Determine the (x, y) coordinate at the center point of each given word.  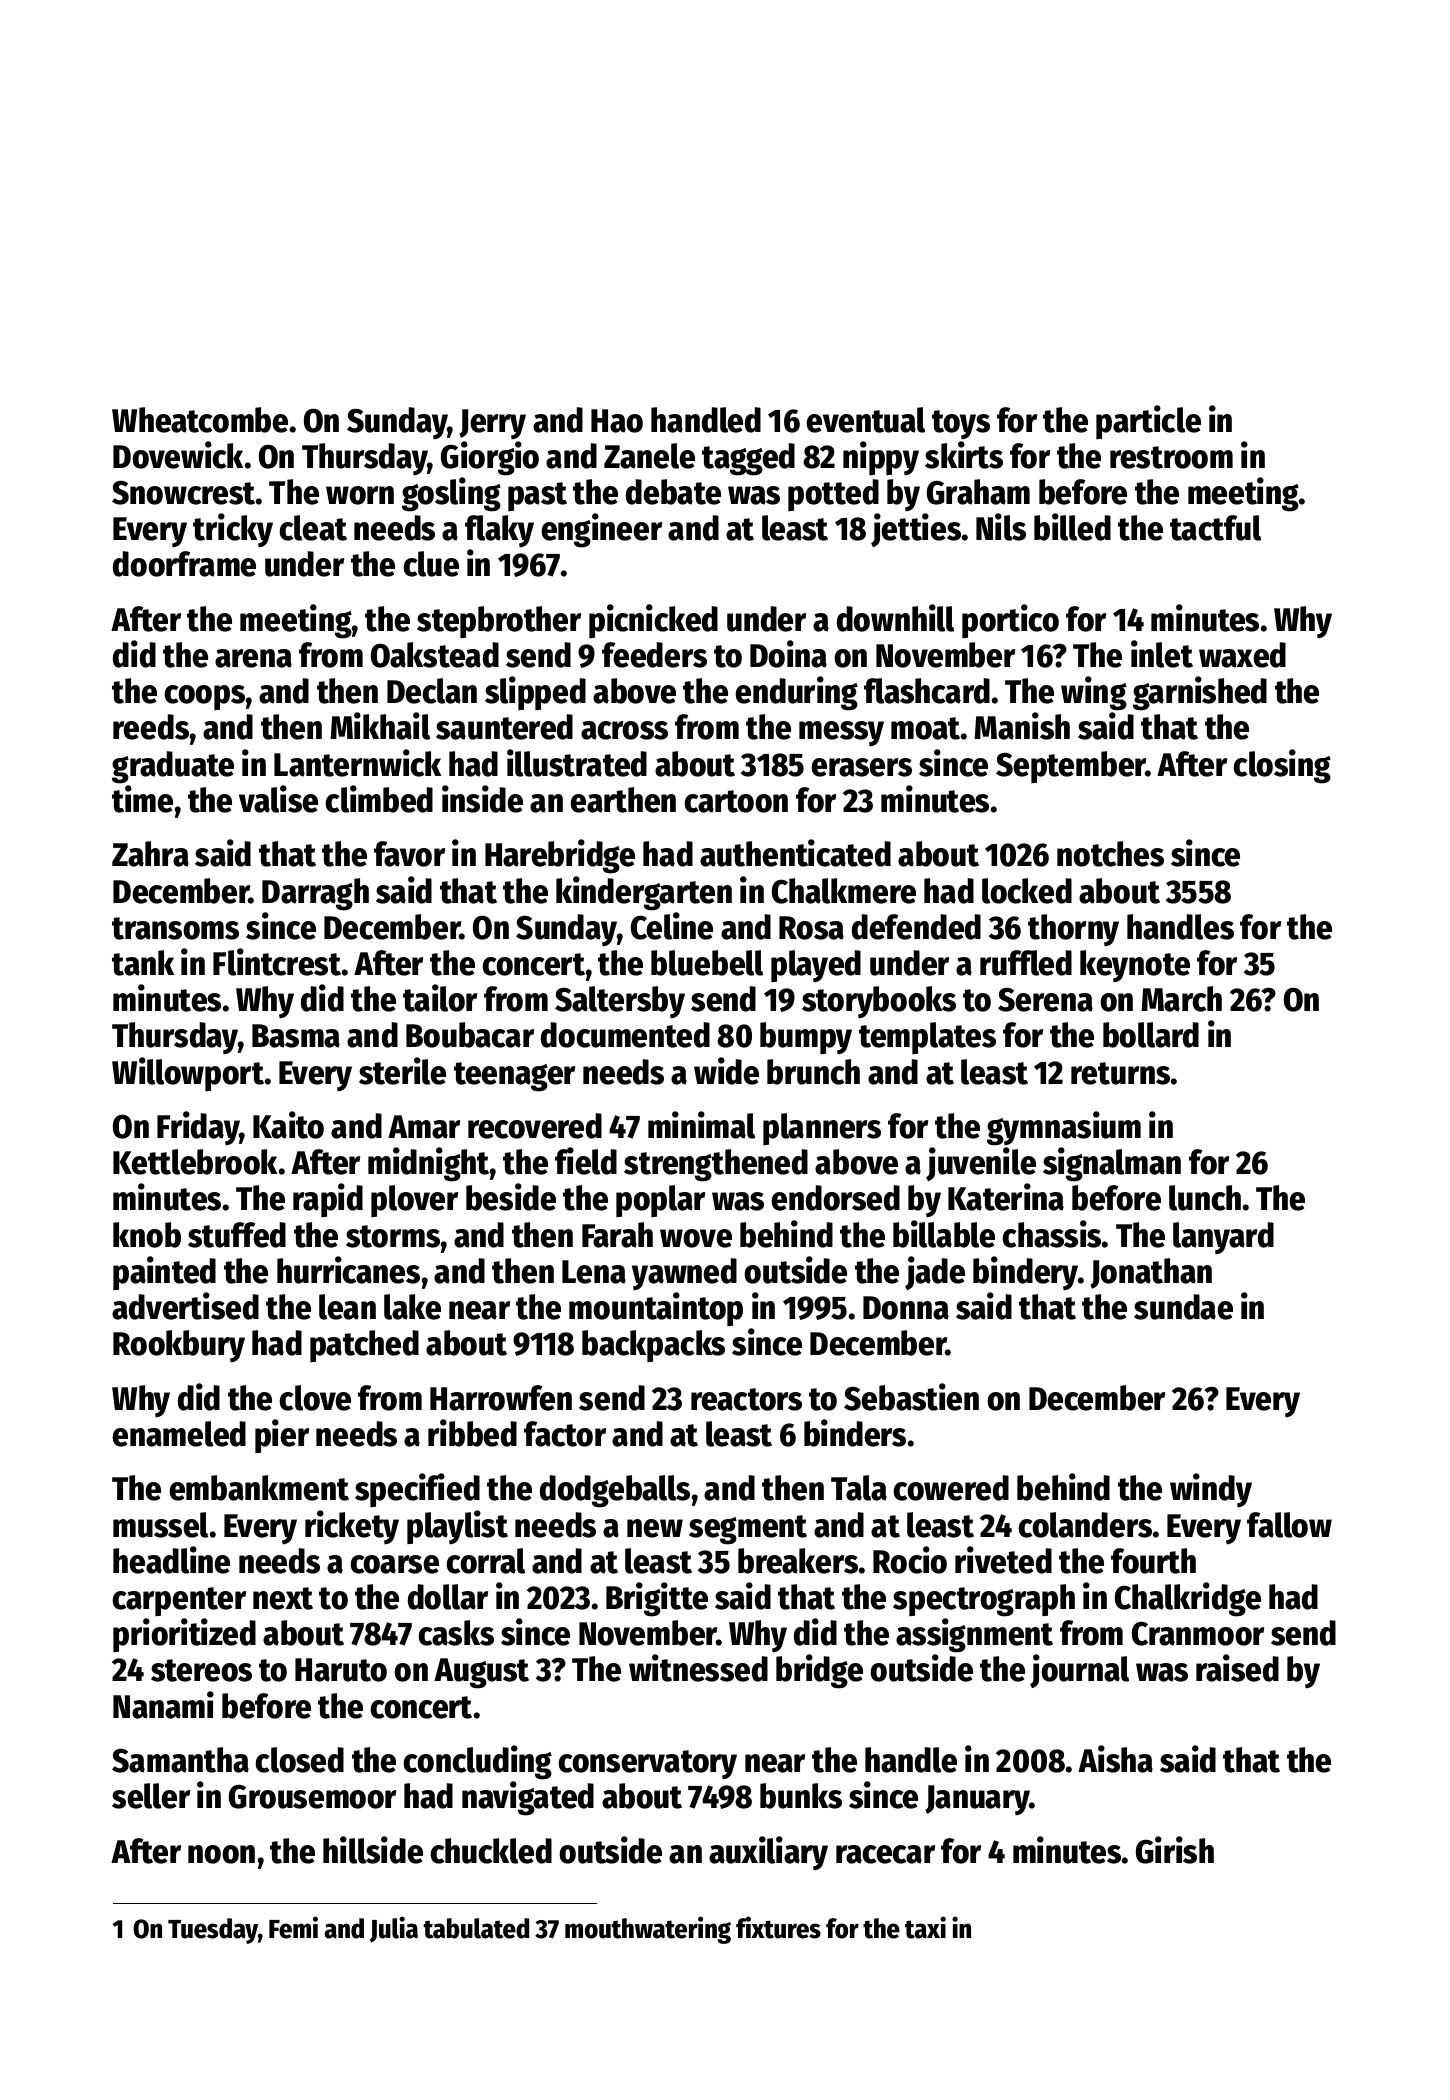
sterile (402, 1071)
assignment (974, 1635)
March (1181, 999)
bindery (1025, 1273)
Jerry (492, 424)
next (283, 1598)
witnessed (698, 1668)
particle (1148, 422)
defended (916, 927)
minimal (701, 1125)
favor (409, 854)
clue (431, 564)
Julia (394, 1929)
